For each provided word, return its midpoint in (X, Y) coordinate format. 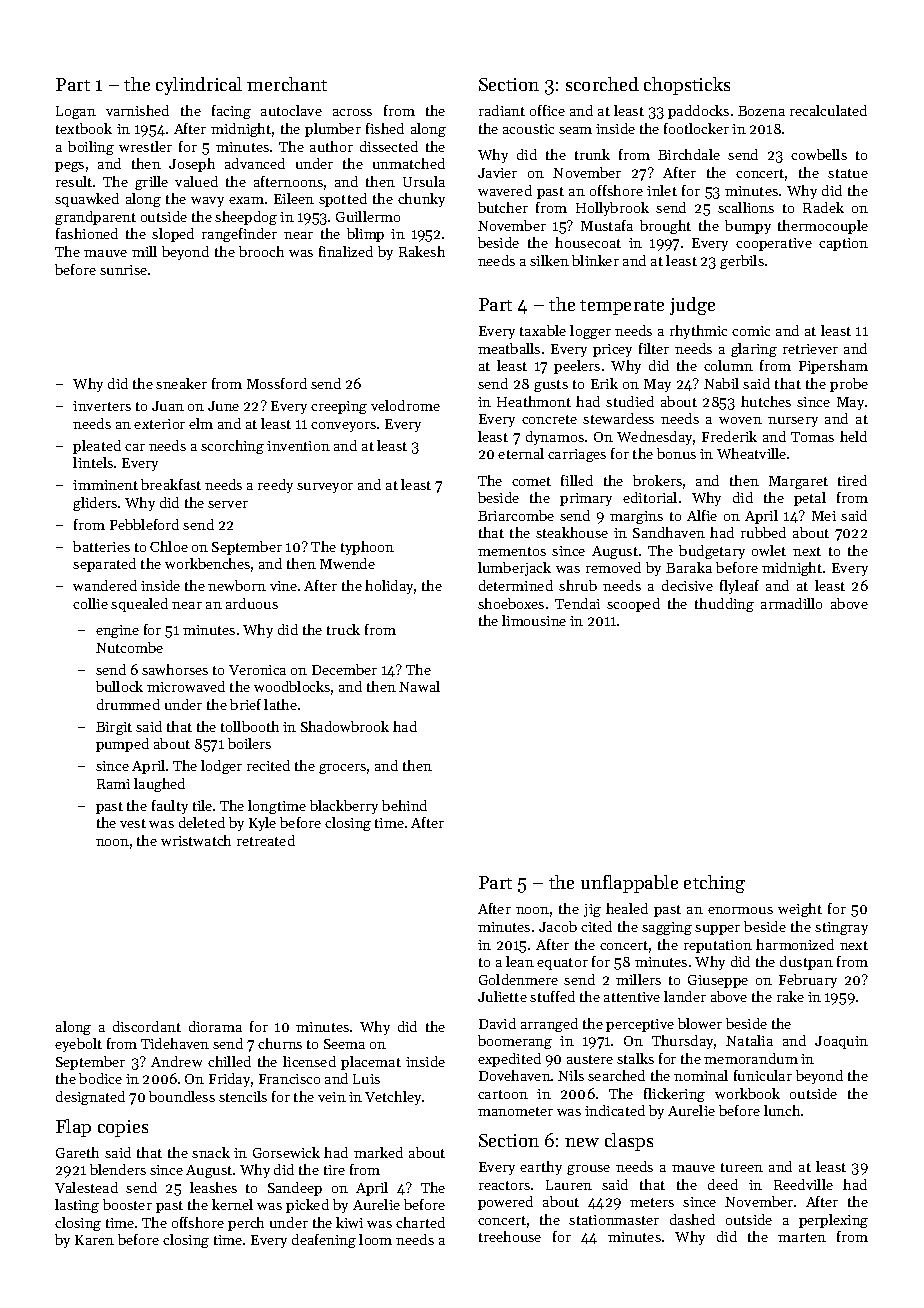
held (853, 436)
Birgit (114, 728)
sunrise (123, 270)
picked (307, 1206)
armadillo (791, 603)
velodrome (405, 405)
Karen (94, 1240)
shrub (578, 585)
